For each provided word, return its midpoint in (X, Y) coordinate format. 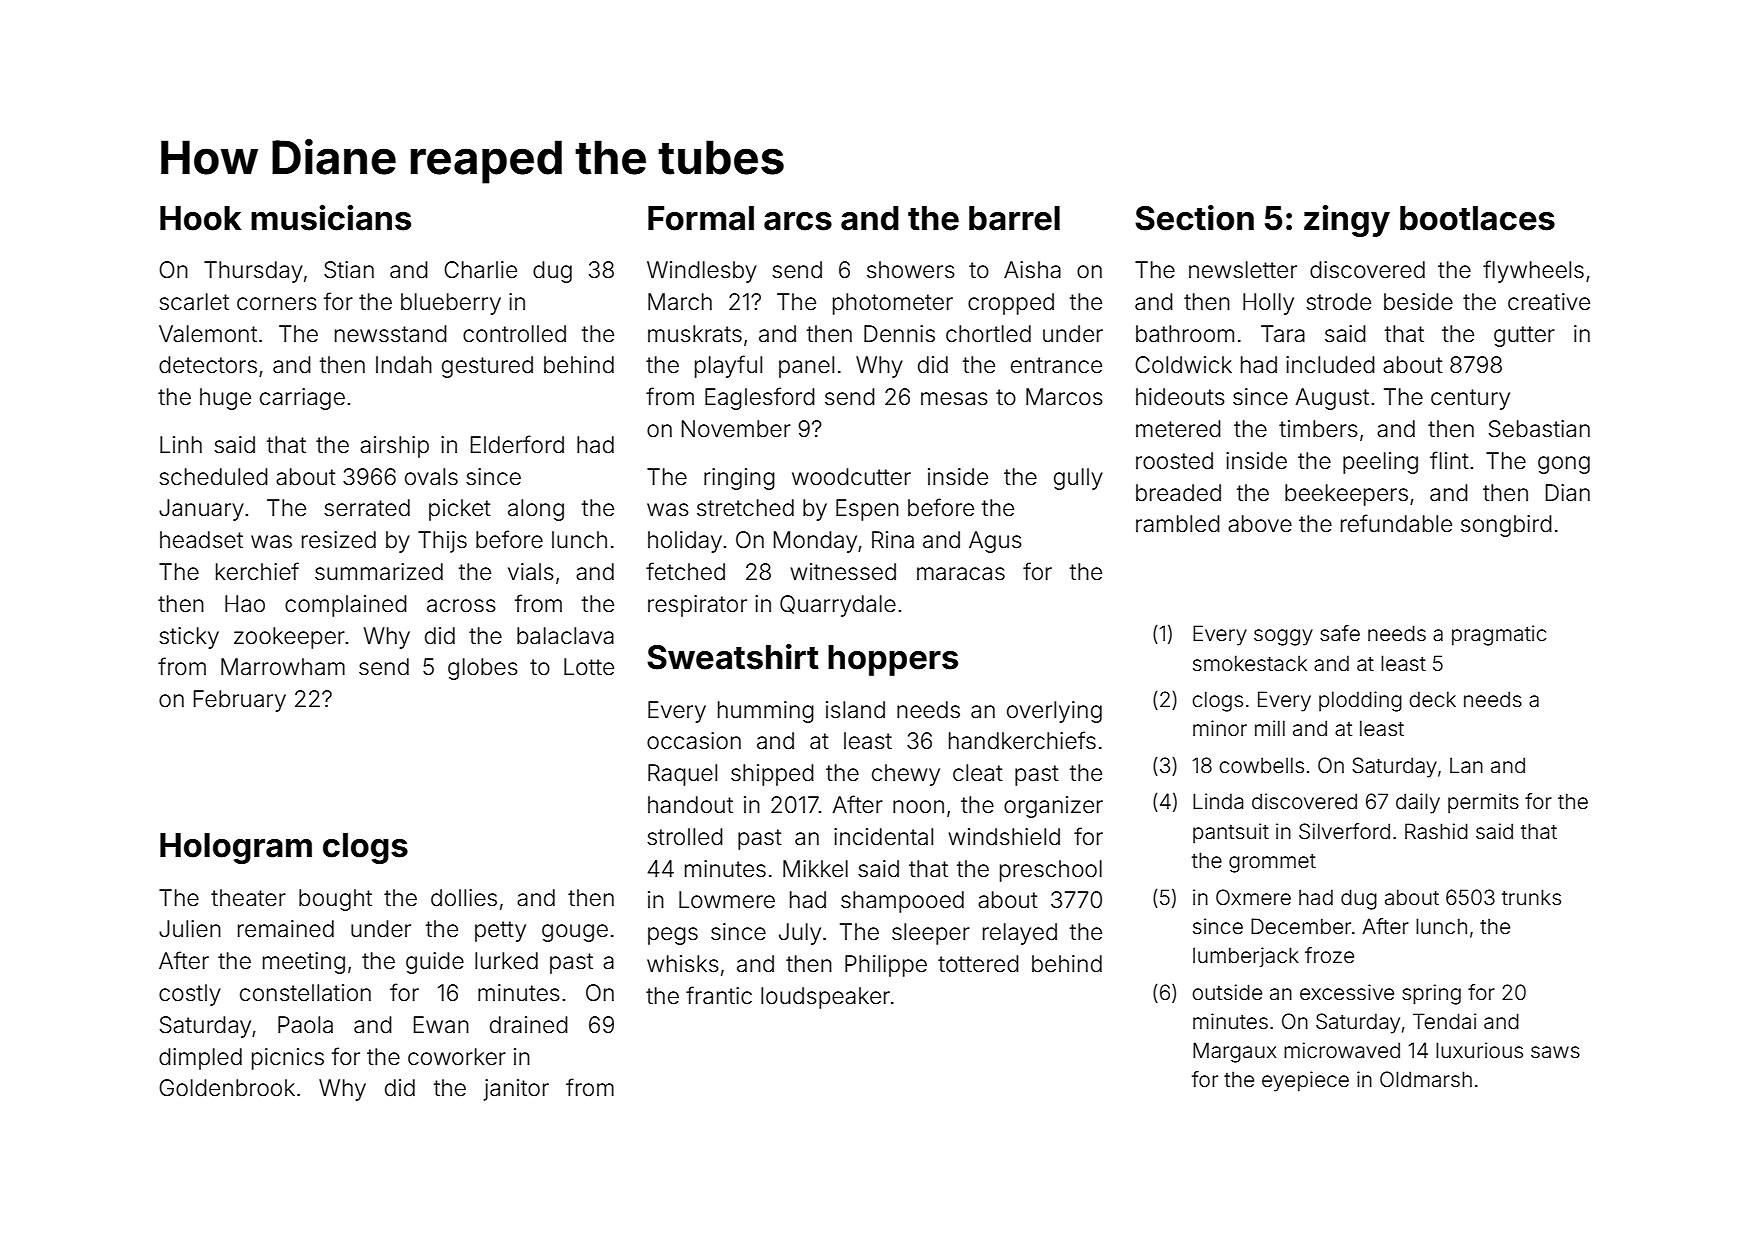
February (240, 701)
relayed (1020, 934)
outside (1227, 992)
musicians (331, 218)
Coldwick (1183, 365)
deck (1432, 699)
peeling (1380, 463)
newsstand (391, 334)
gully (1078, 479)
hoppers (893, 660)
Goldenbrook (227, 1088)
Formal (701, 218)
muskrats (695, 334)
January (201, 510)
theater (248, 898)
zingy (1347, 221)
